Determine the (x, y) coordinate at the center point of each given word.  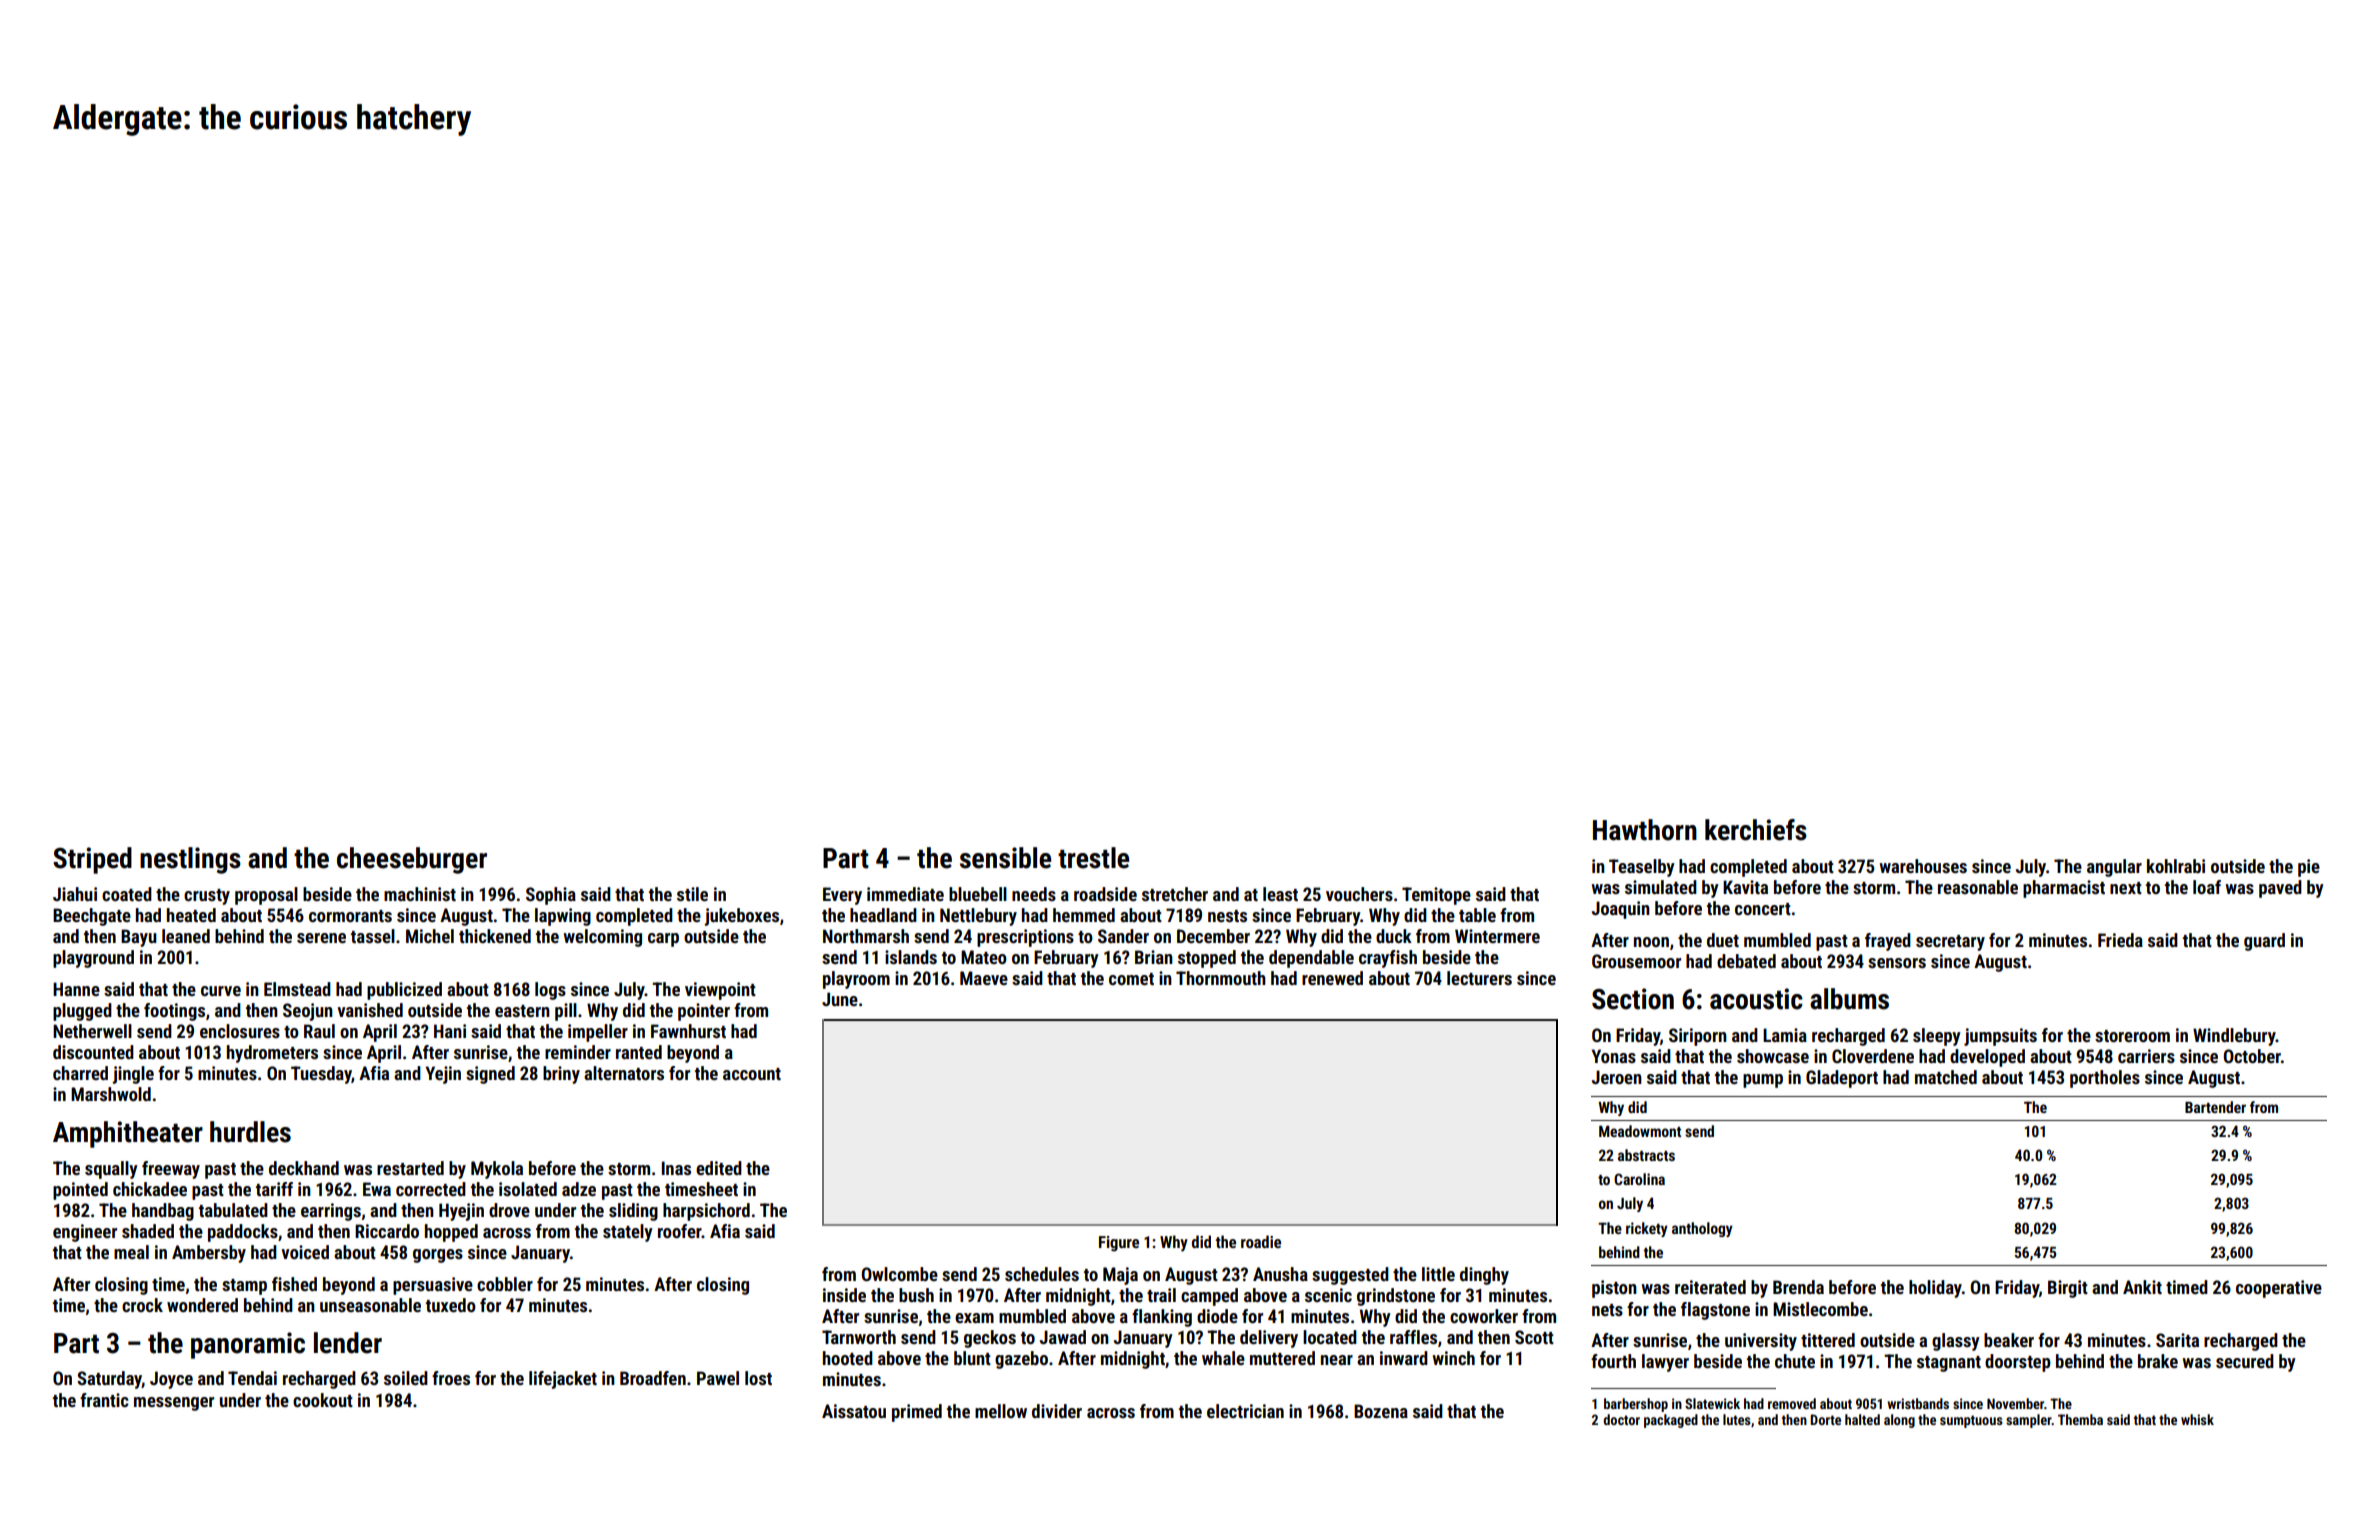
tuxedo (451, 1305)
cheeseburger (412, 860)
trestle (1093, 858)
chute (1795, 1361)
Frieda (2120, 940)
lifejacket (563, 1380)
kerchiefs (1756, 830)
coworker (1484, 1316)
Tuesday (321, 1075)
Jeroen (1617, 1077)
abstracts (1646, 1155)
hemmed (1084, 915)
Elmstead (297, 989)
